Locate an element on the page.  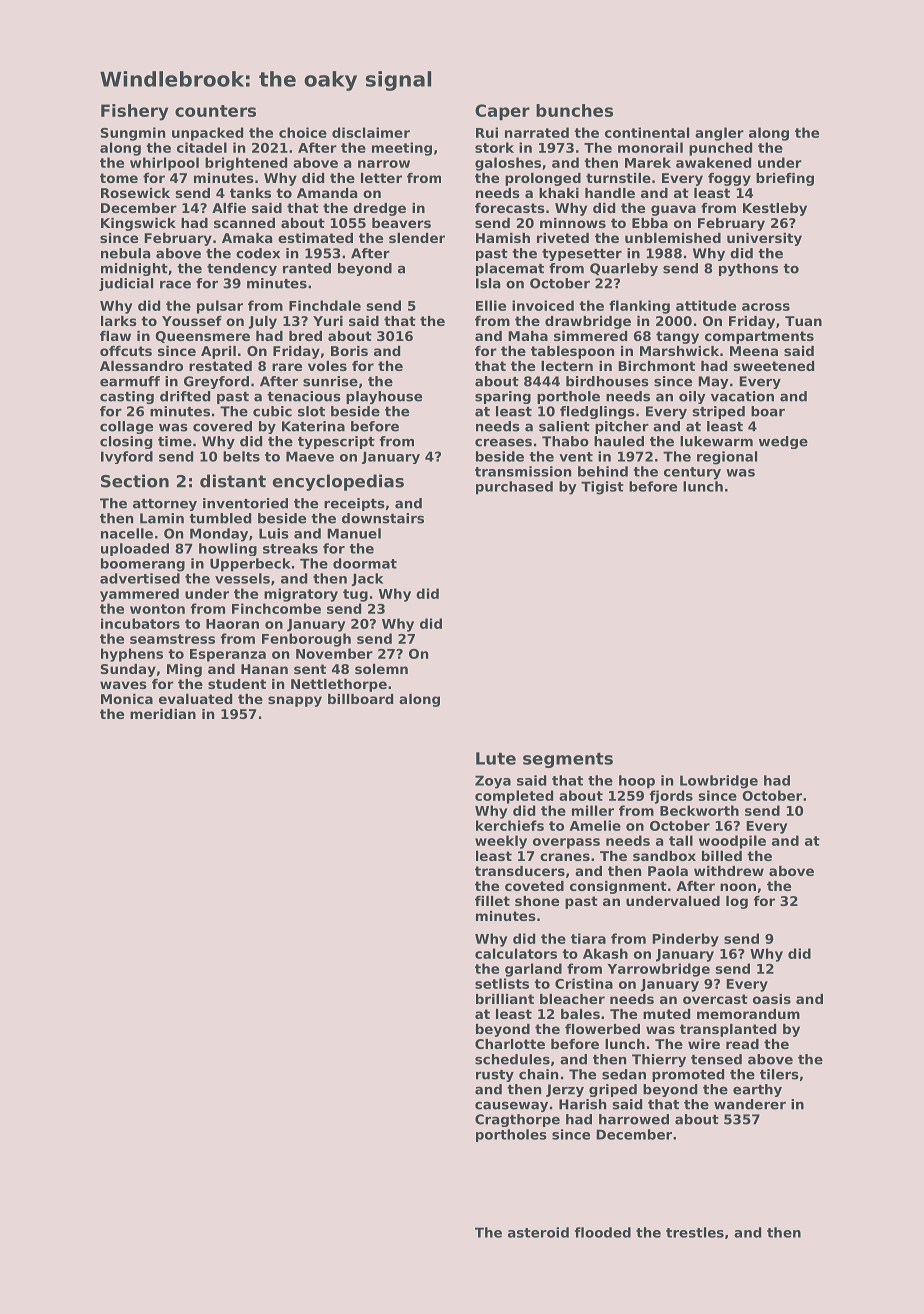
playhouse is located at coordinates (384, 397).
